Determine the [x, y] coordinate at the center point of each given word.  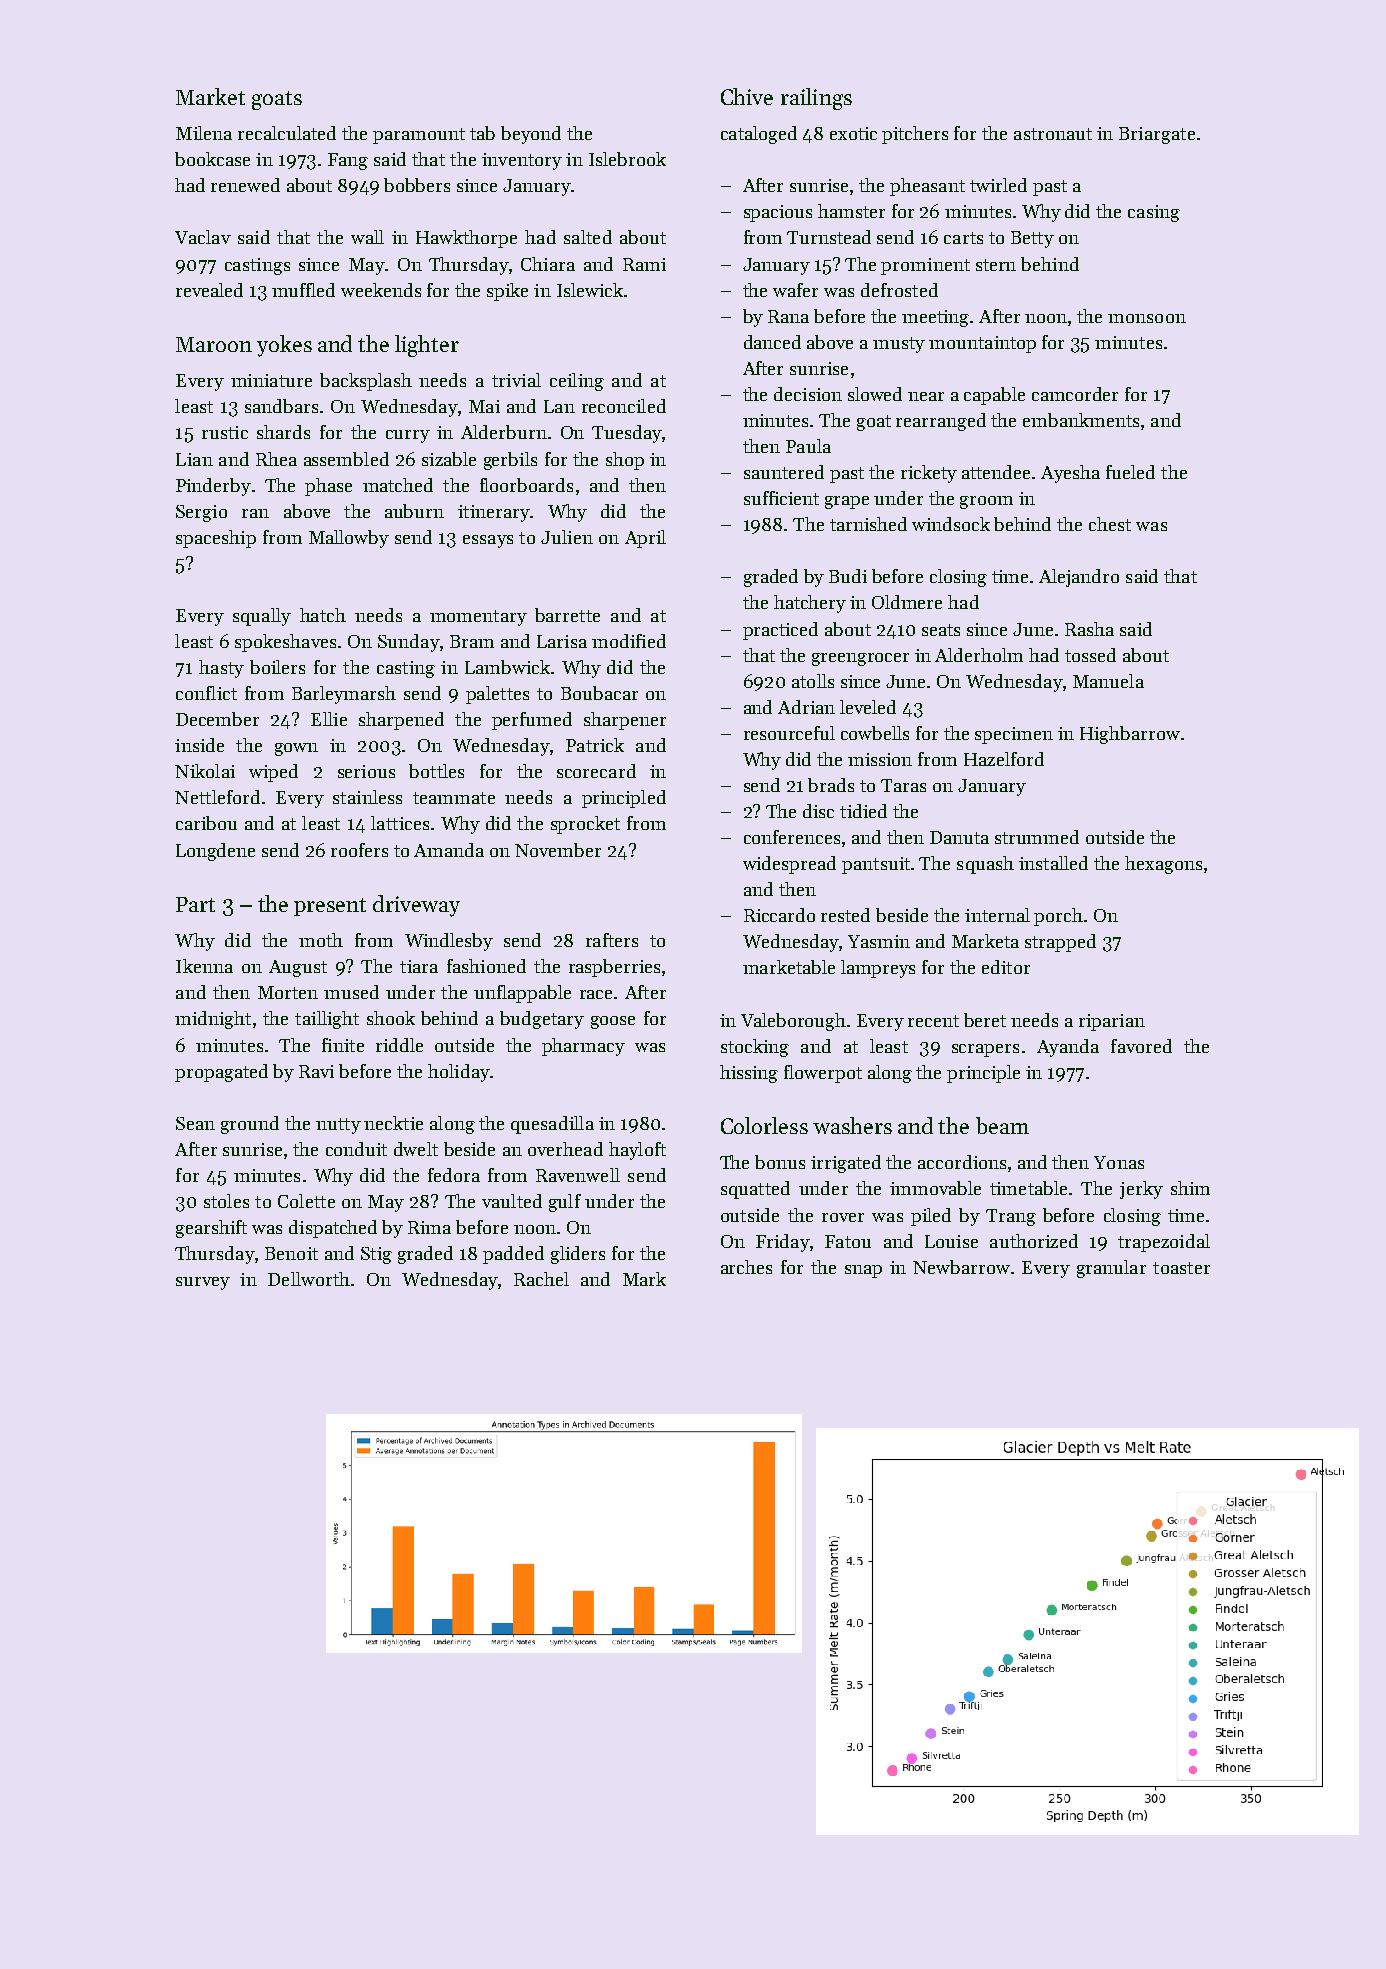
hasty [221, 669]
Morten [288, 992]
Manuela [1108, 681]
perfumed [532, 721]
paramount [419, 136]
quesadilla [552, 1125]
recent [933, 1021]
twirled [998, 185]
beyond [531, 135]
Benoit [291, 1253]
